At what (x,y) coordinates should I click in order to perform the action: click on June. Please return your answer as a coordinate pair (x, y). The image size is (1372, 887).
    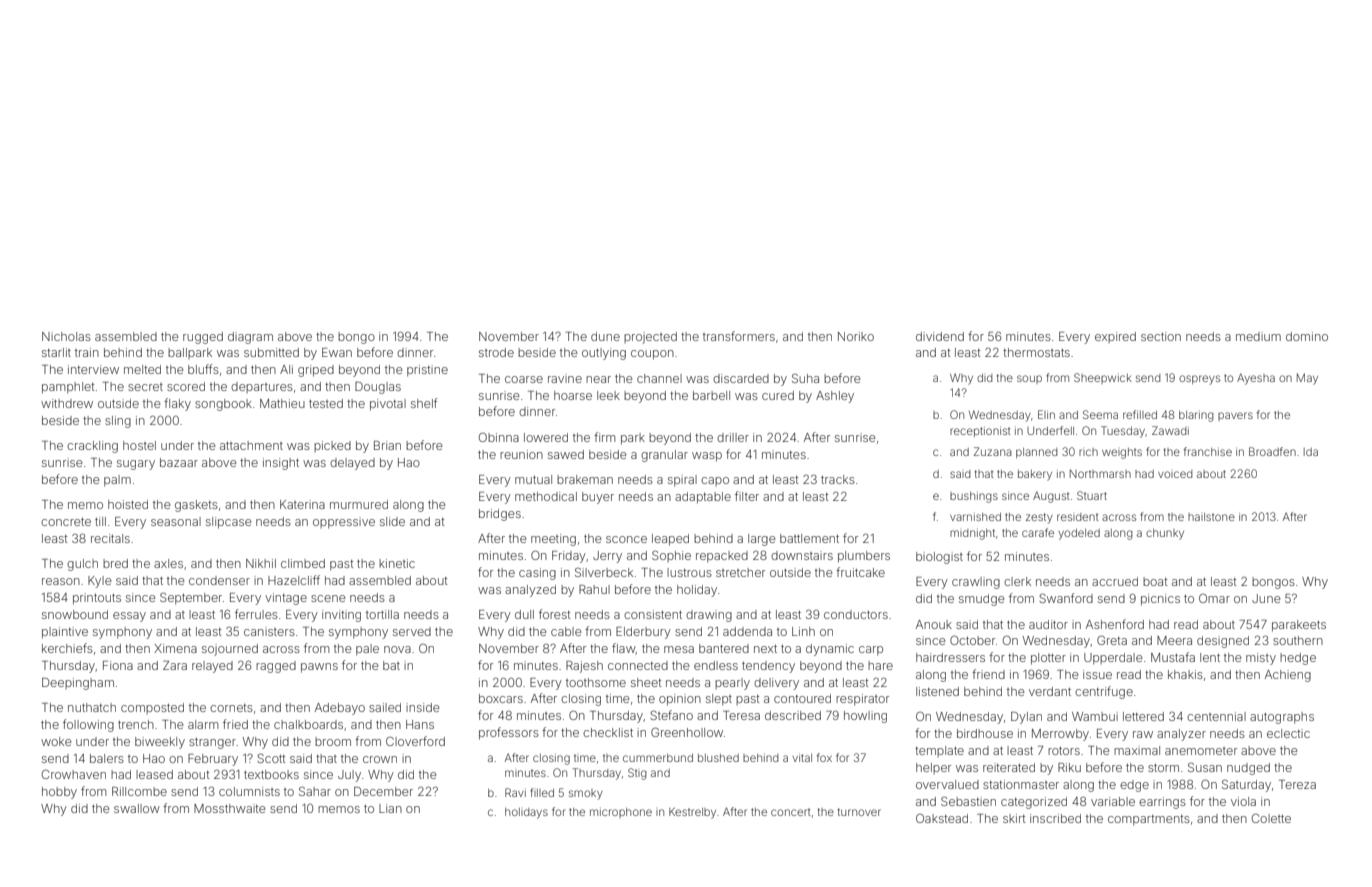
    Looking at the image, I should click on (1266, 598).
